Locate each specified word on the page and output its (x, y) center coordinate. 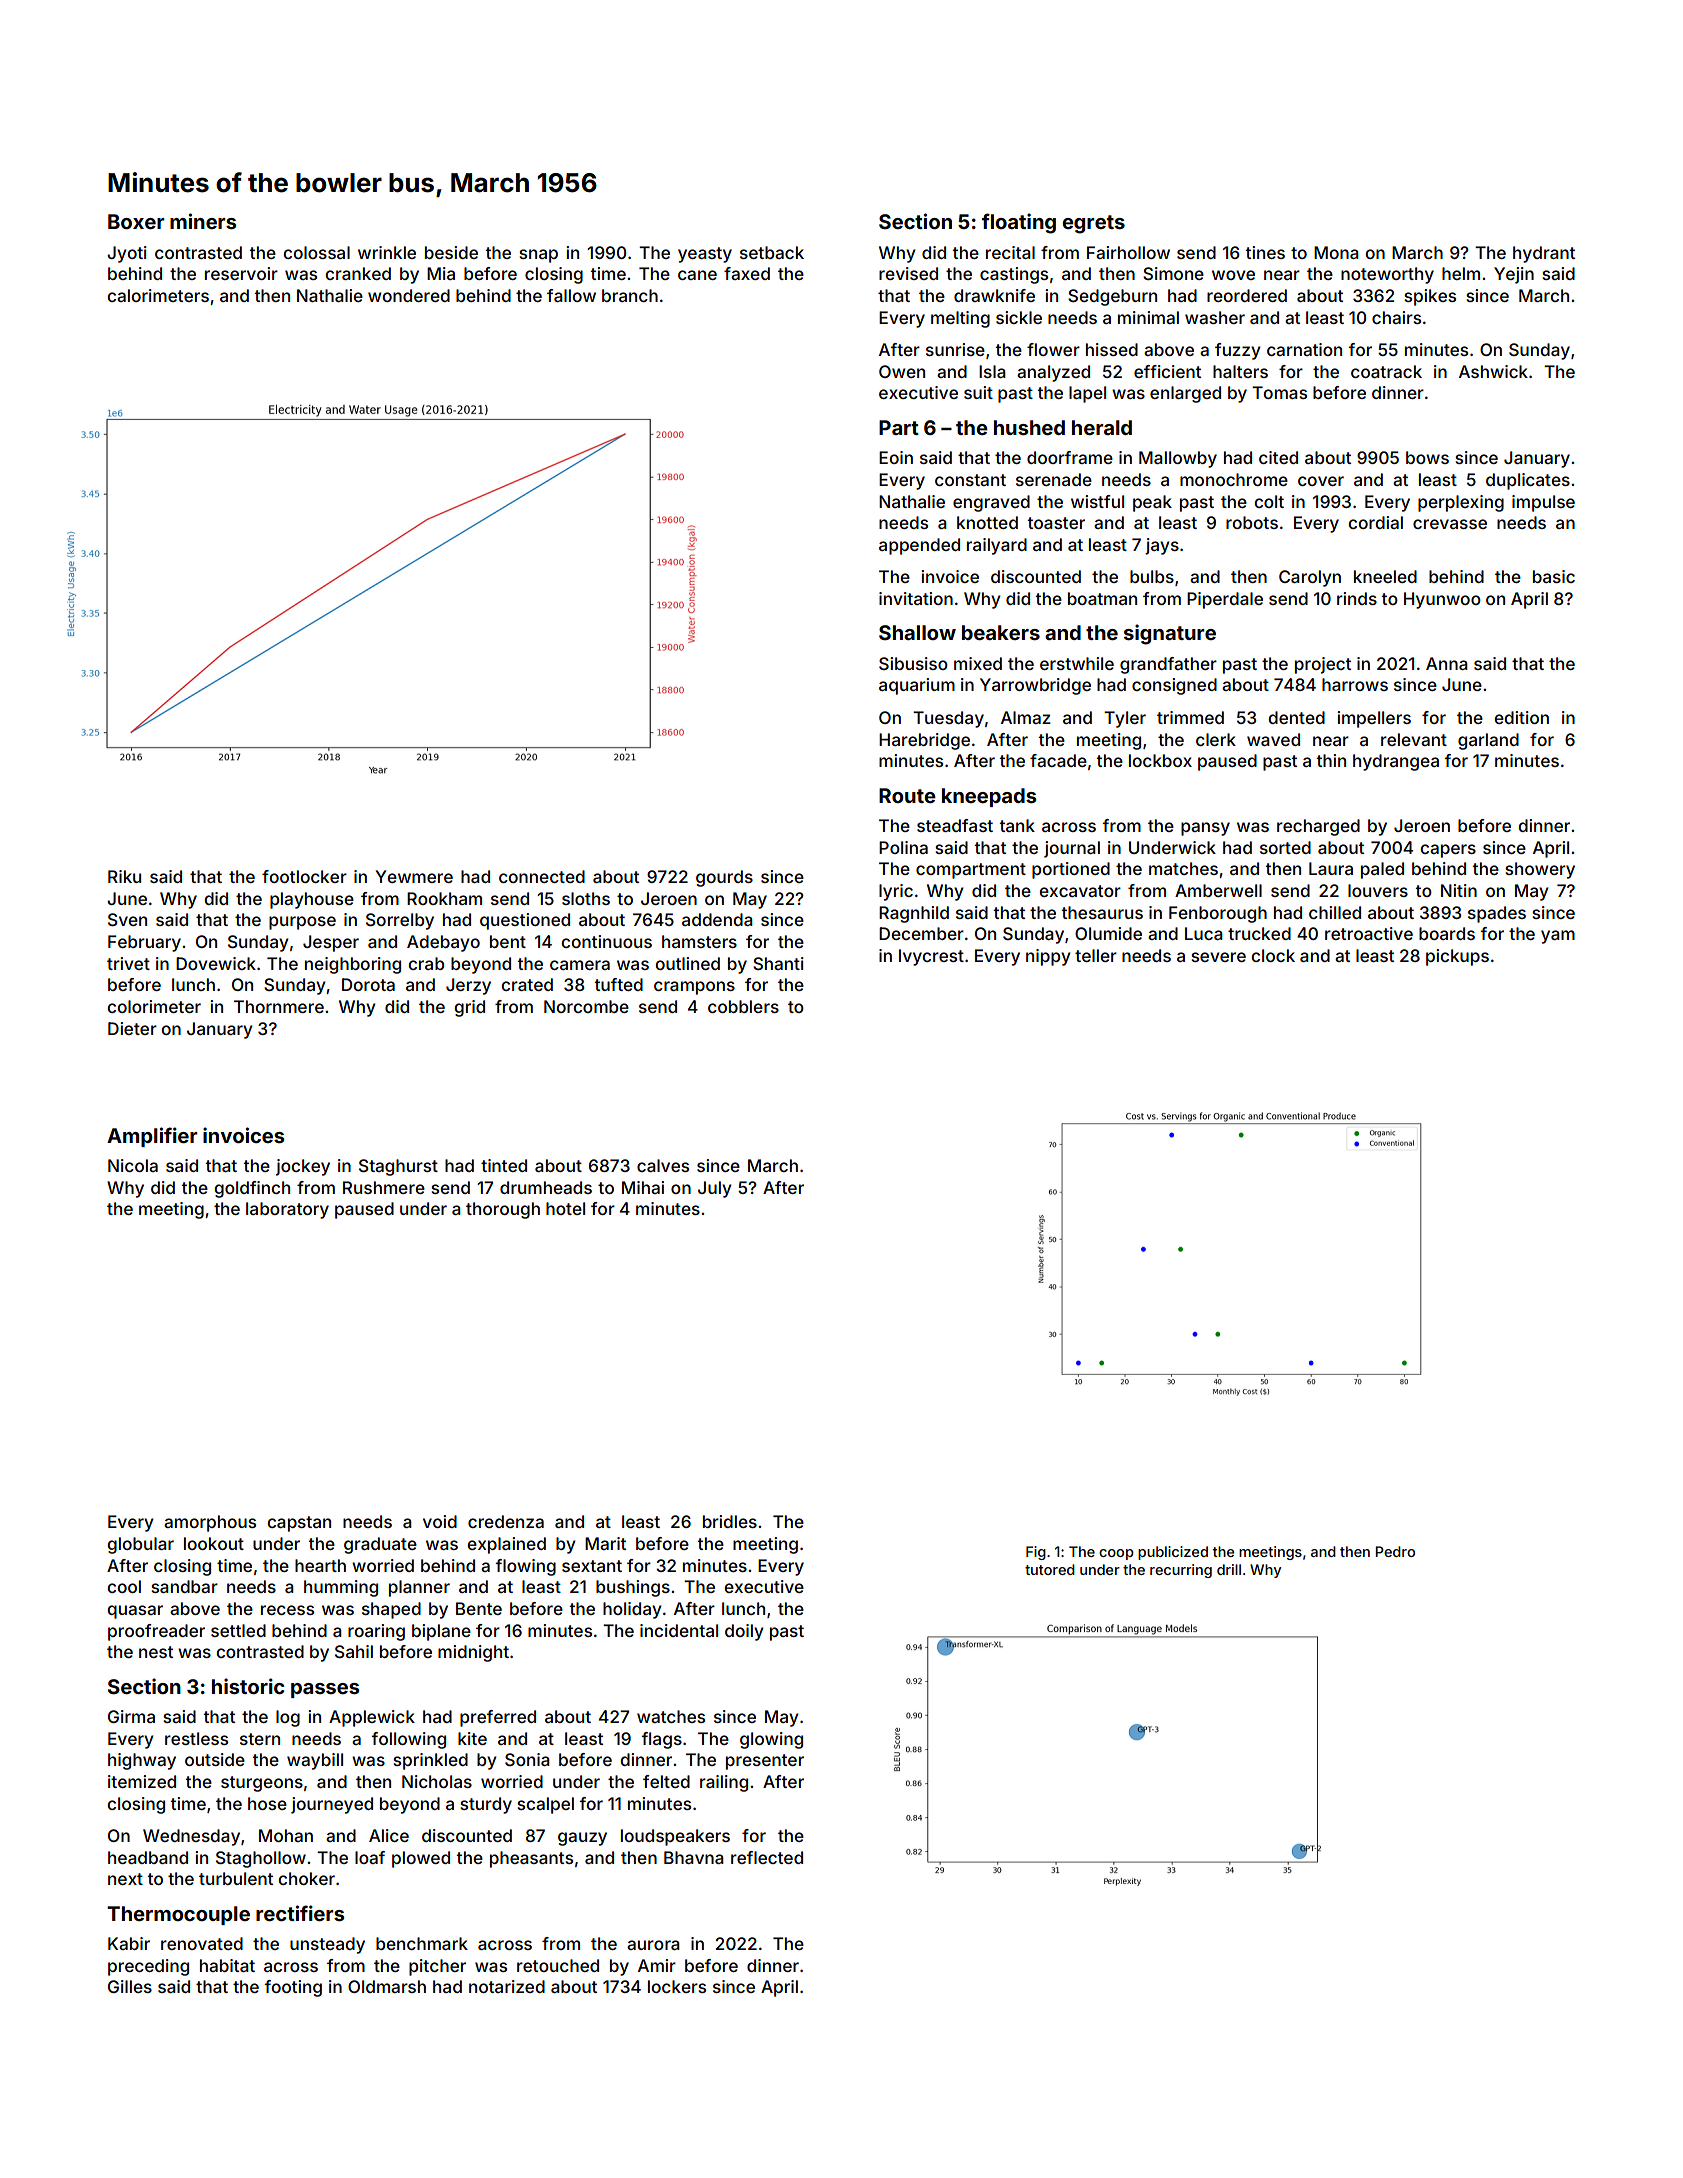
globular (140, 1545)
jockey (303, 1167)
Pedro (1395, 1551)
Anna (1447, 663)
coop (1116, 1554)
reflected (767, 1857)
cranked (358, 273)
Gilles (130, 1986)
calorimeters (158, 295)
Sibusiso (913, 663)
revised (908, 273)
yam (1558, 937)
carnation (1304, 349)
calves (663, 1165)
